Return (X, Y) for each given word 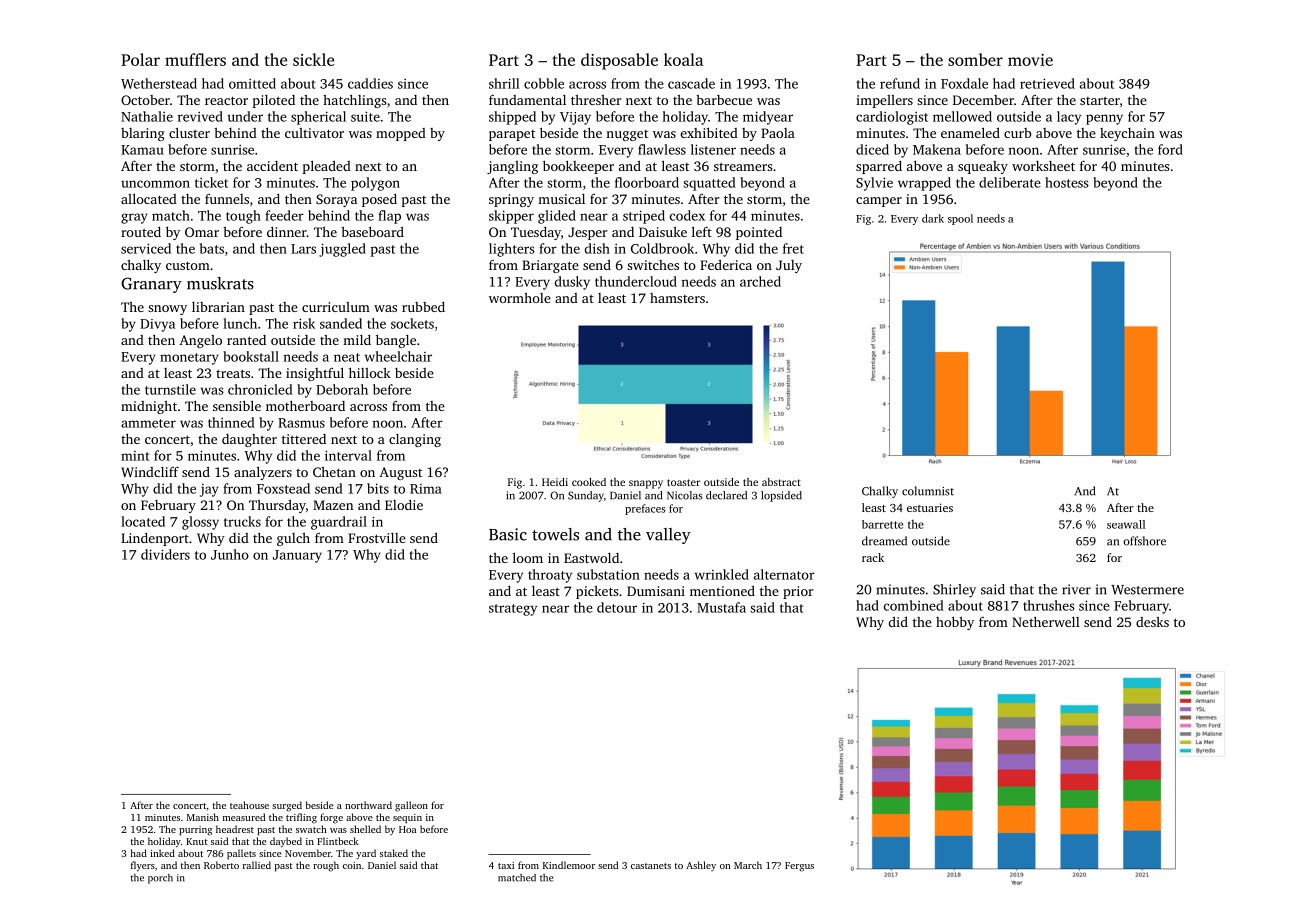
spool (960, 219)
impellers (884, 101)
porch (160, 879)
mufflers (195, 59)
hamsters (677, 298)
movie (1030, 60)
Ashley (701, 866)
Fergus (799, 867)
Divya (157, 325)
